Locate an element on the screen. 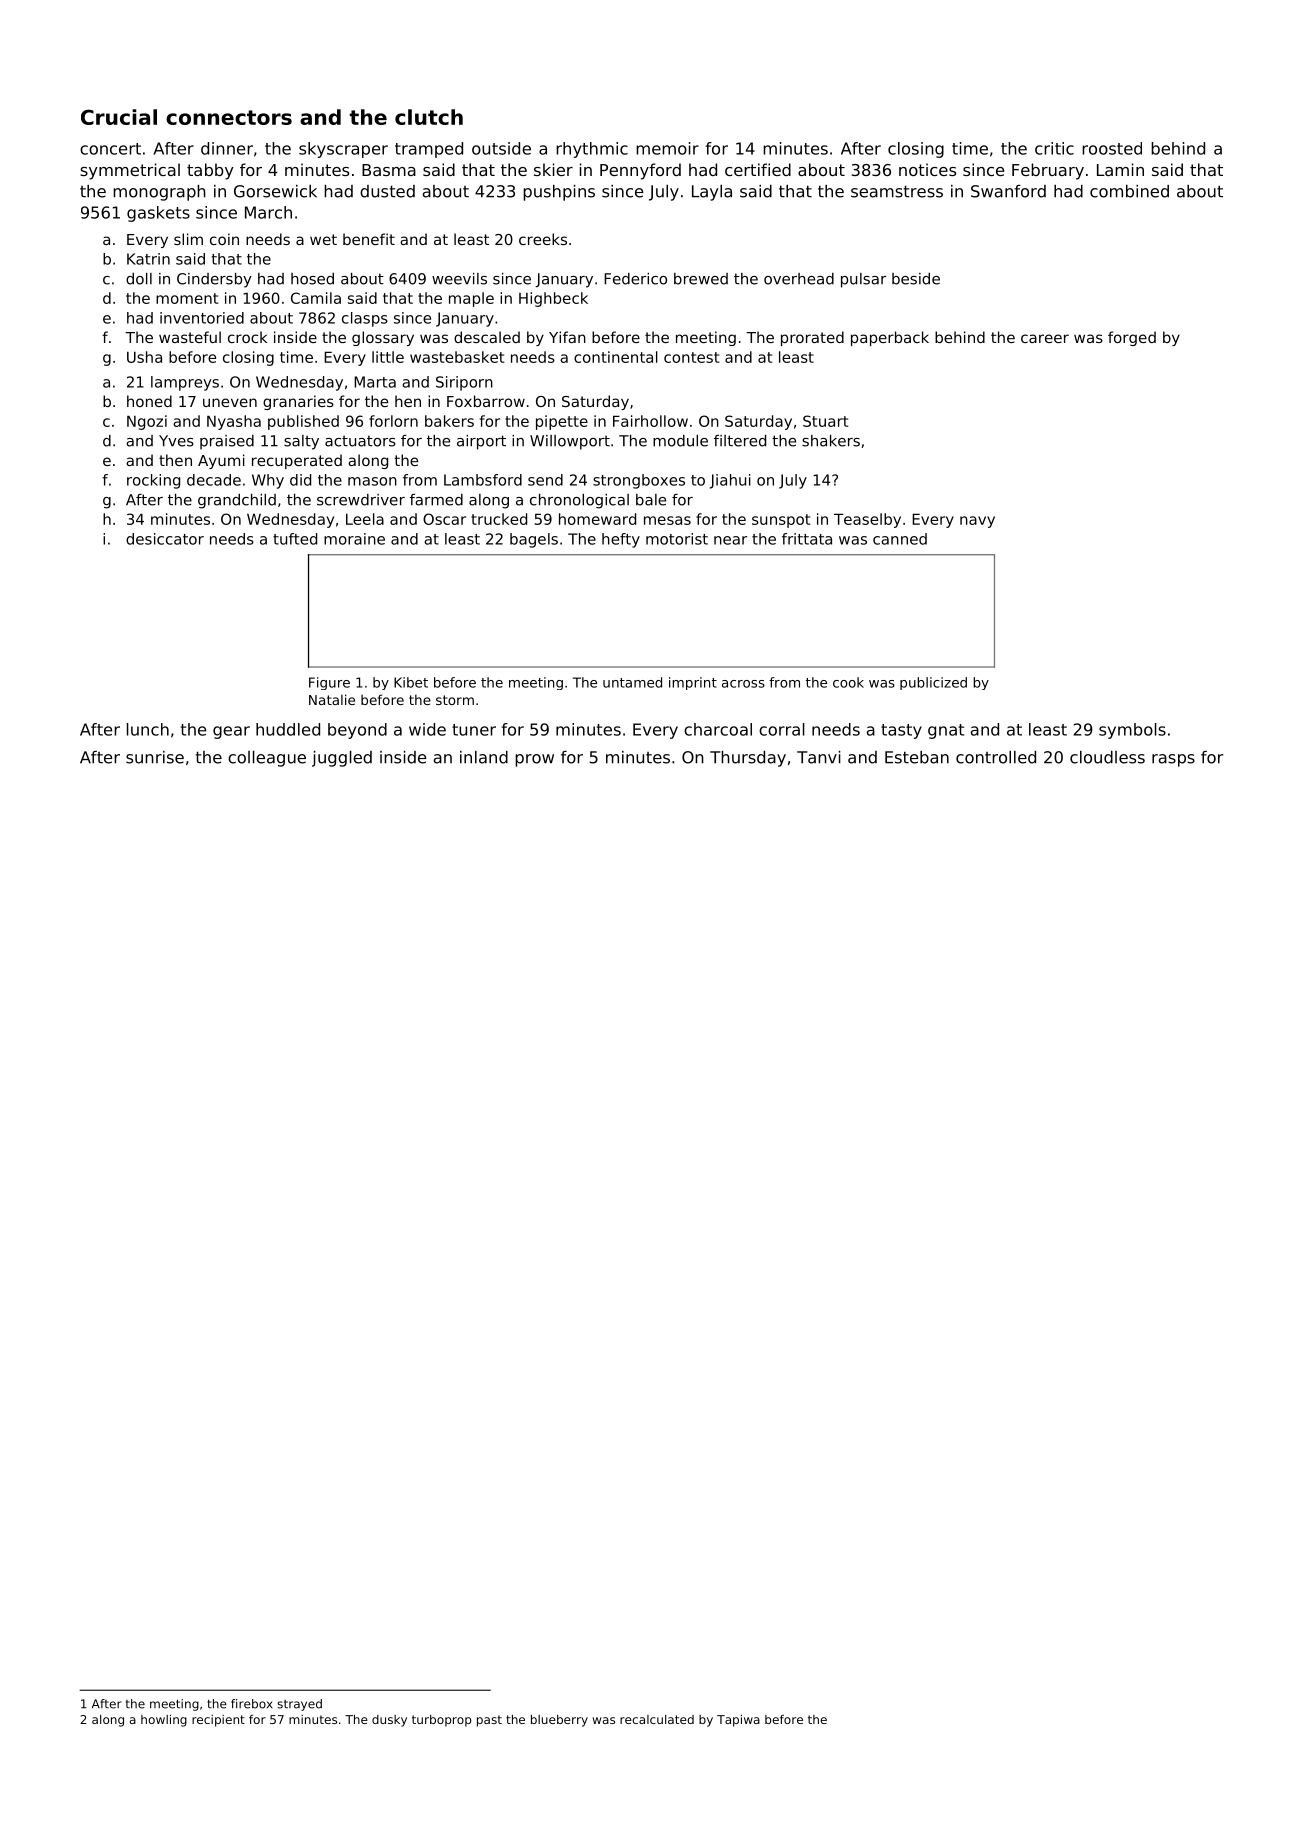 This screenshot has height=1842, width=1303. rasps is located at coordinates (1173, 760).
